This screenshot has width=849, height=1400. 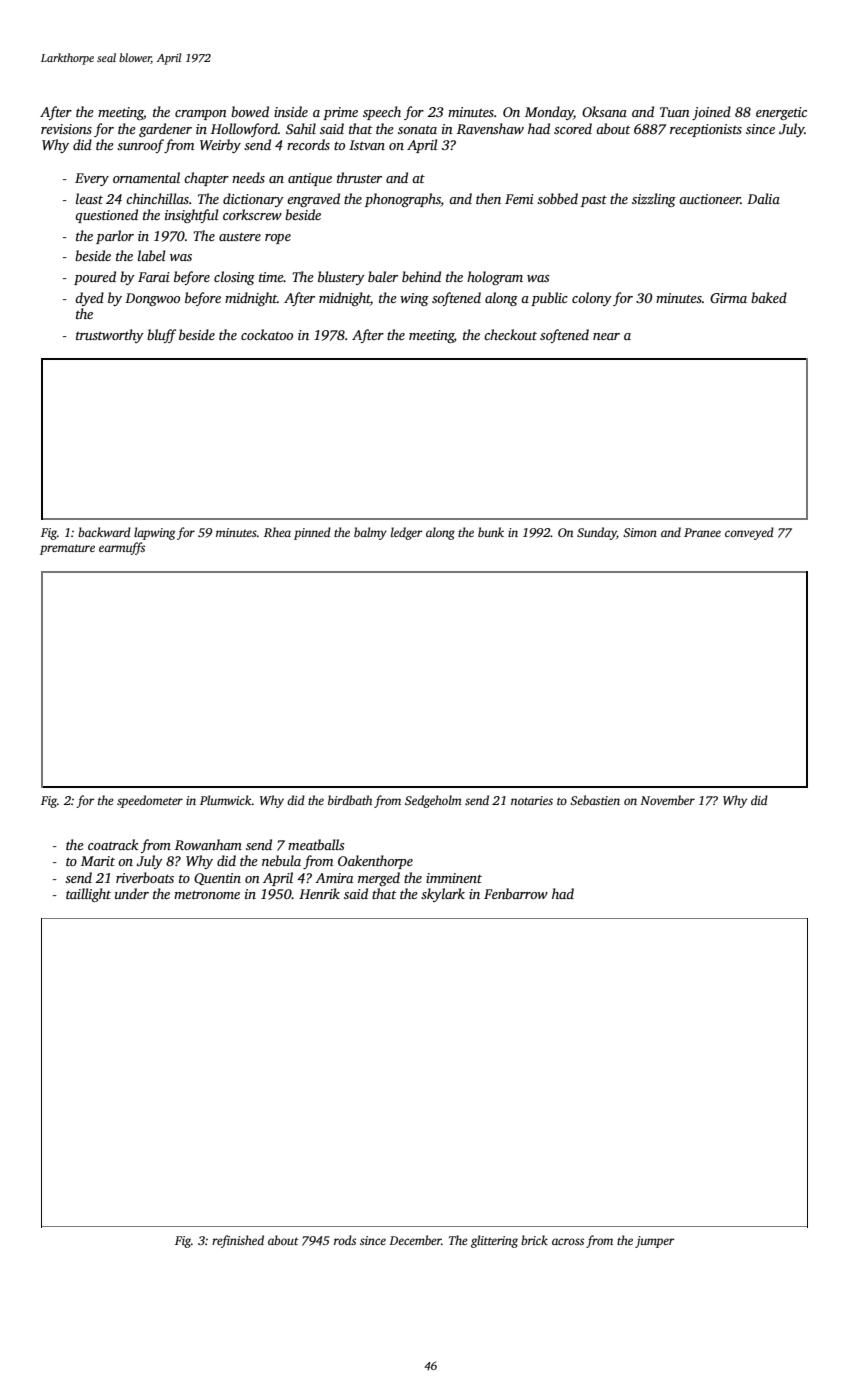 I want to click on chinchillas, so click(x=157, y=198).
